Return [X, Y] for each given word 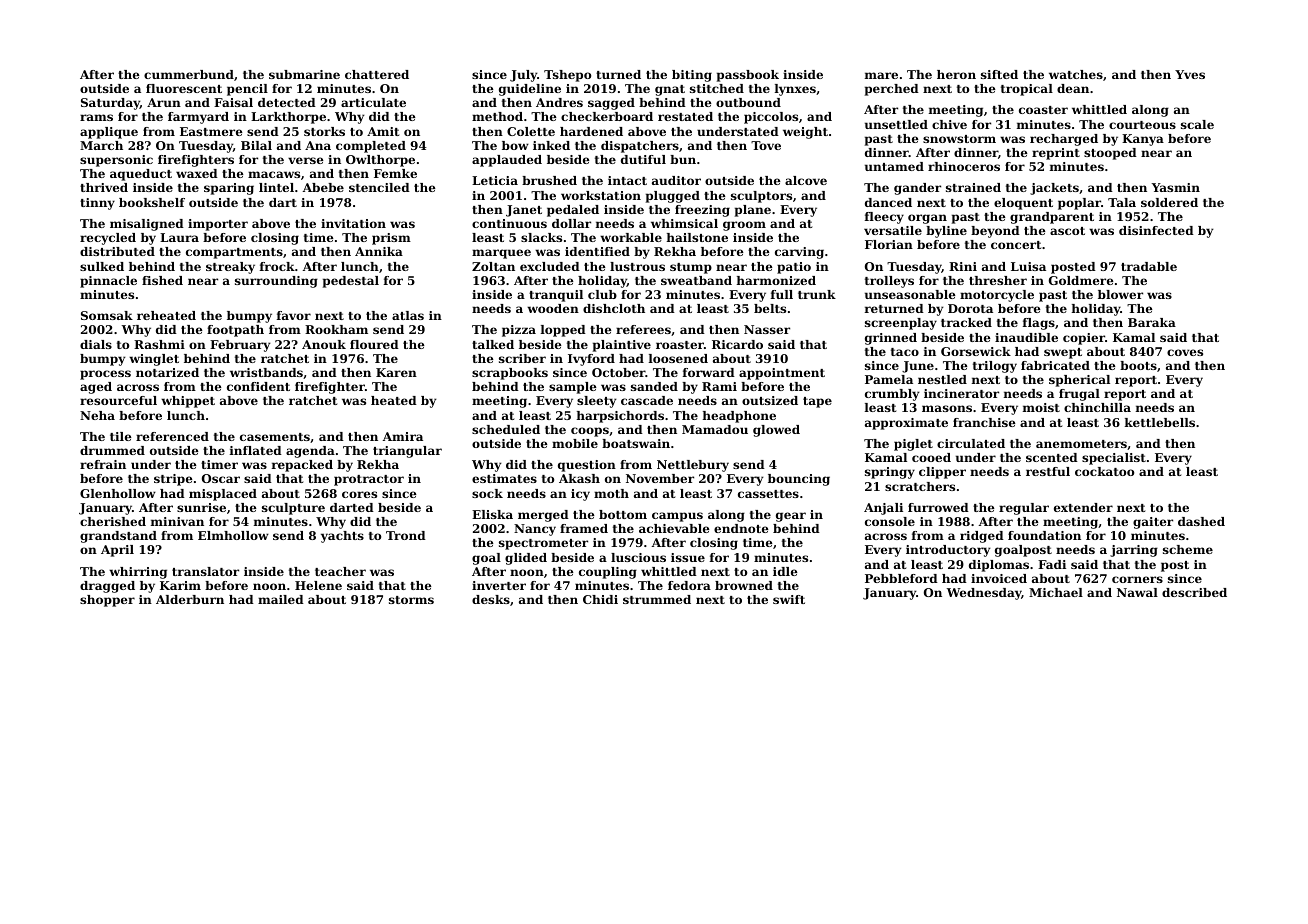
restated [685, 116]
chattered [377, 74]
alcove [806, 180]
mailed [281, 599]
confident [258, 386]
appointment [782, 374]
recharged [1064, 140]
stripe [173, 480]
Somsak [107, 315]
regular [1024, 509]
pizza [519, 331]
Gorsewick [976, 351]
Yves [1190, 74]
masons [947, 408]
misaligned [147, 225]
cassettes [768, 494]
